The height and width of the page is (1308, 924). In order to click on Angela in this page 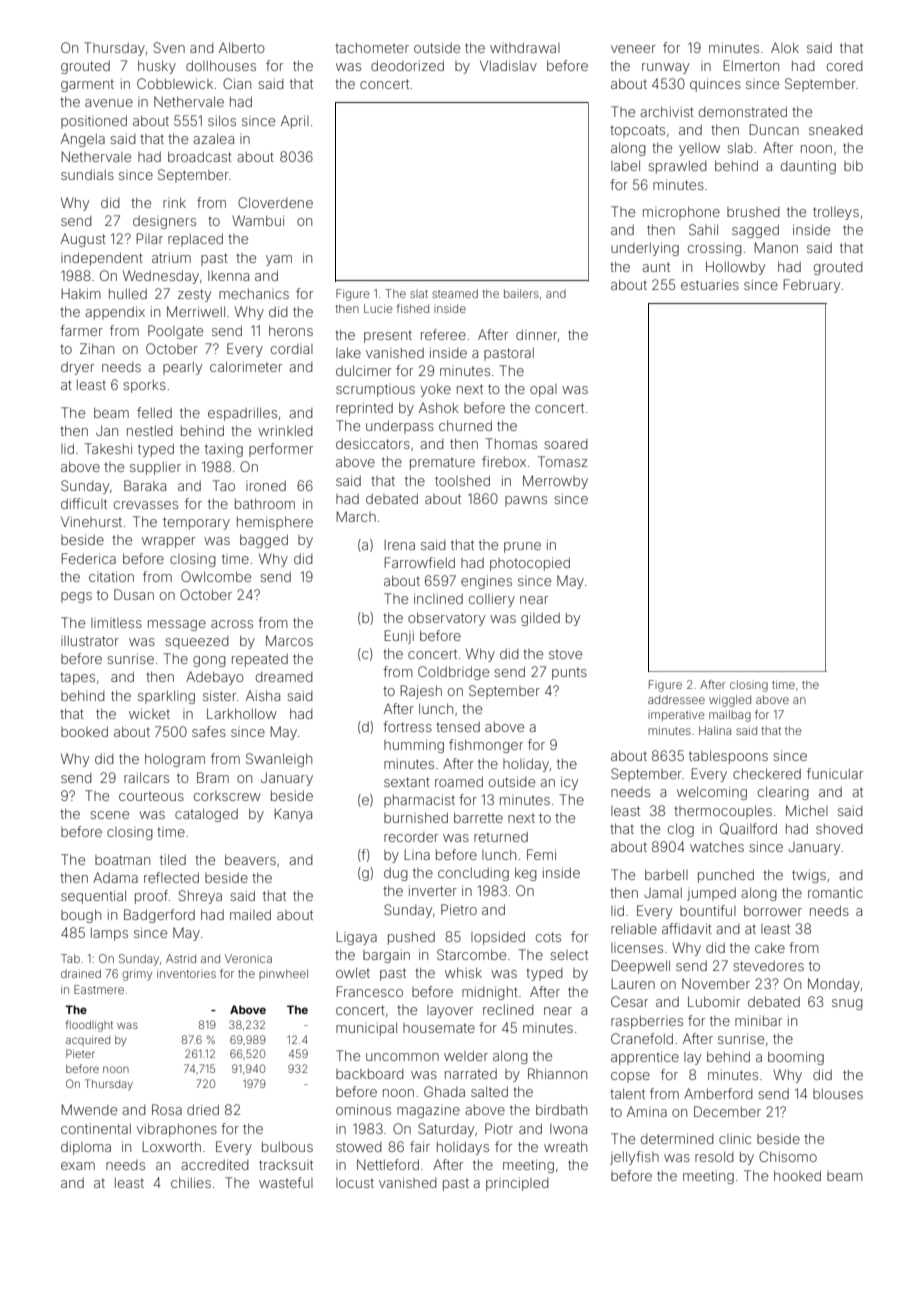, I will do `click(83, 140)`.
